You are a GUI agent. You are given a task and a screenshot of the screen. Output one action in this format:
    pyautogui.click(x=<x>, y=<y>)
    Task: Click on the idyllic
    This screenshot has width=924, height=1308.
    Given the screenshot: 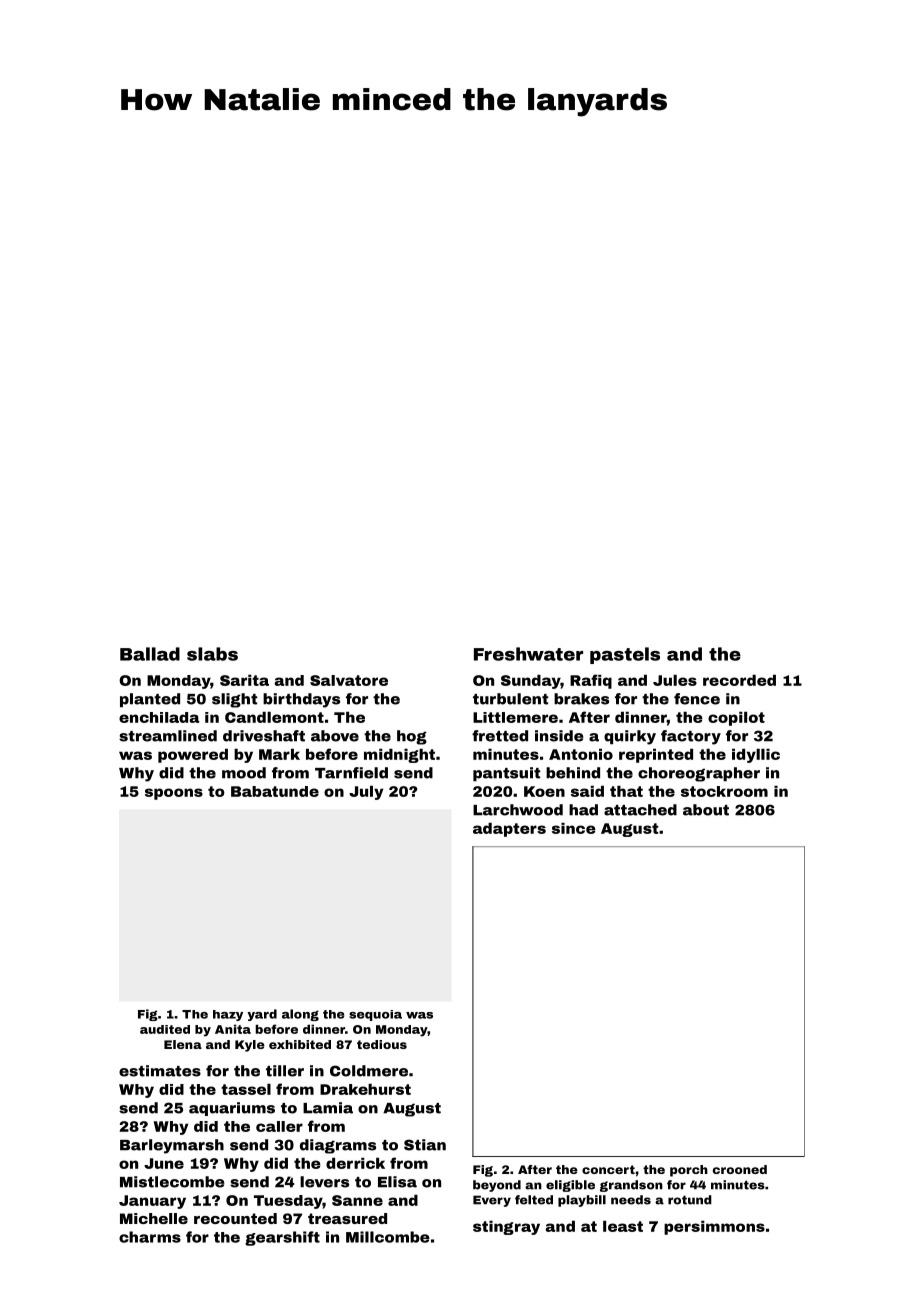 What is the action you would take?
    pyautogui.click(x=756, y=756)
